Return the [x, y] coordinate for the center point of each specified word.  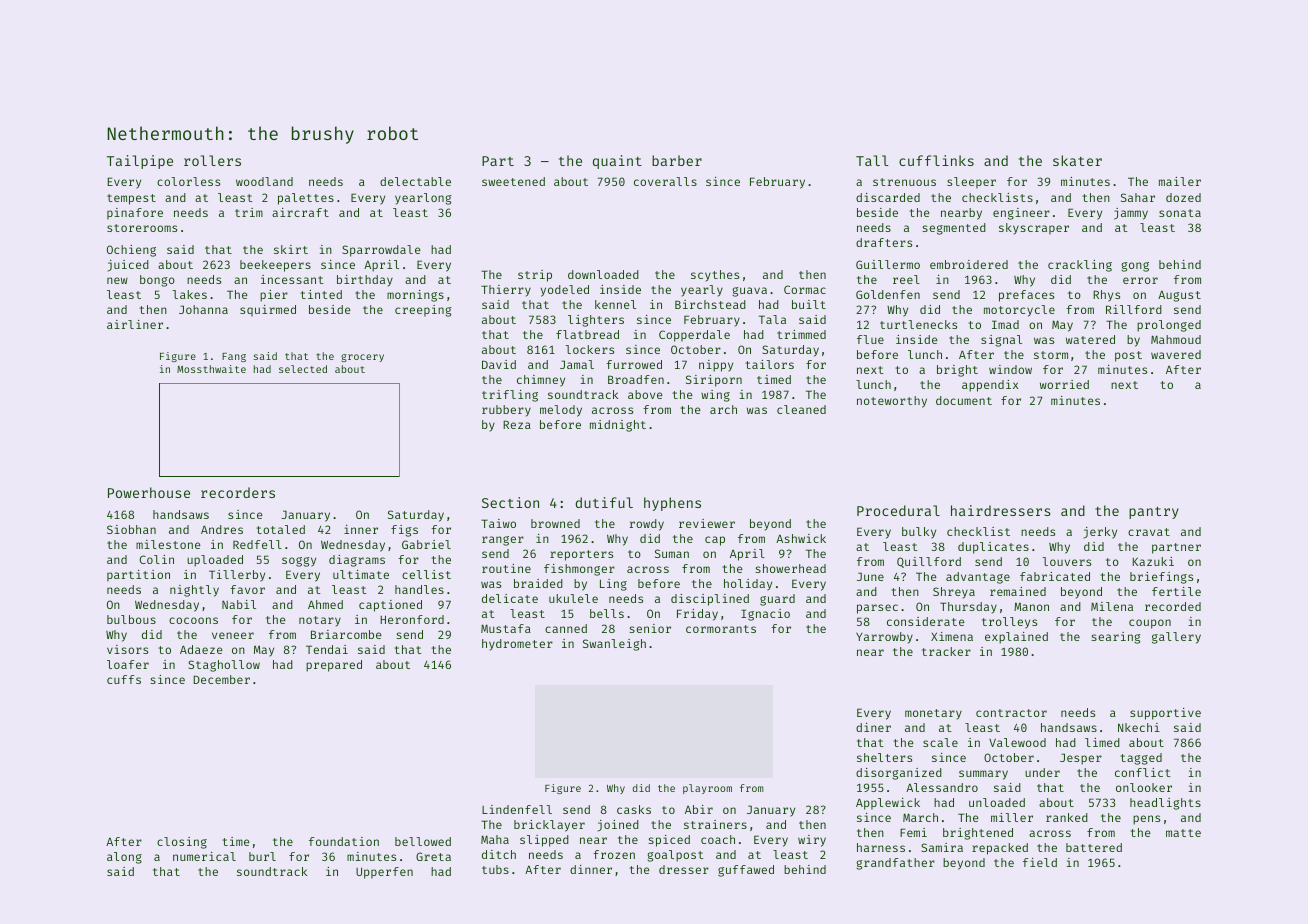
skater [1077, 160]
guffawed [746, 871]
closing [182, 843]
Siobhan [131, 529]
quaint [617, 162]
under [1042, 772]
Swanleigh [614, 645]
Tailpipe [140, 162]
